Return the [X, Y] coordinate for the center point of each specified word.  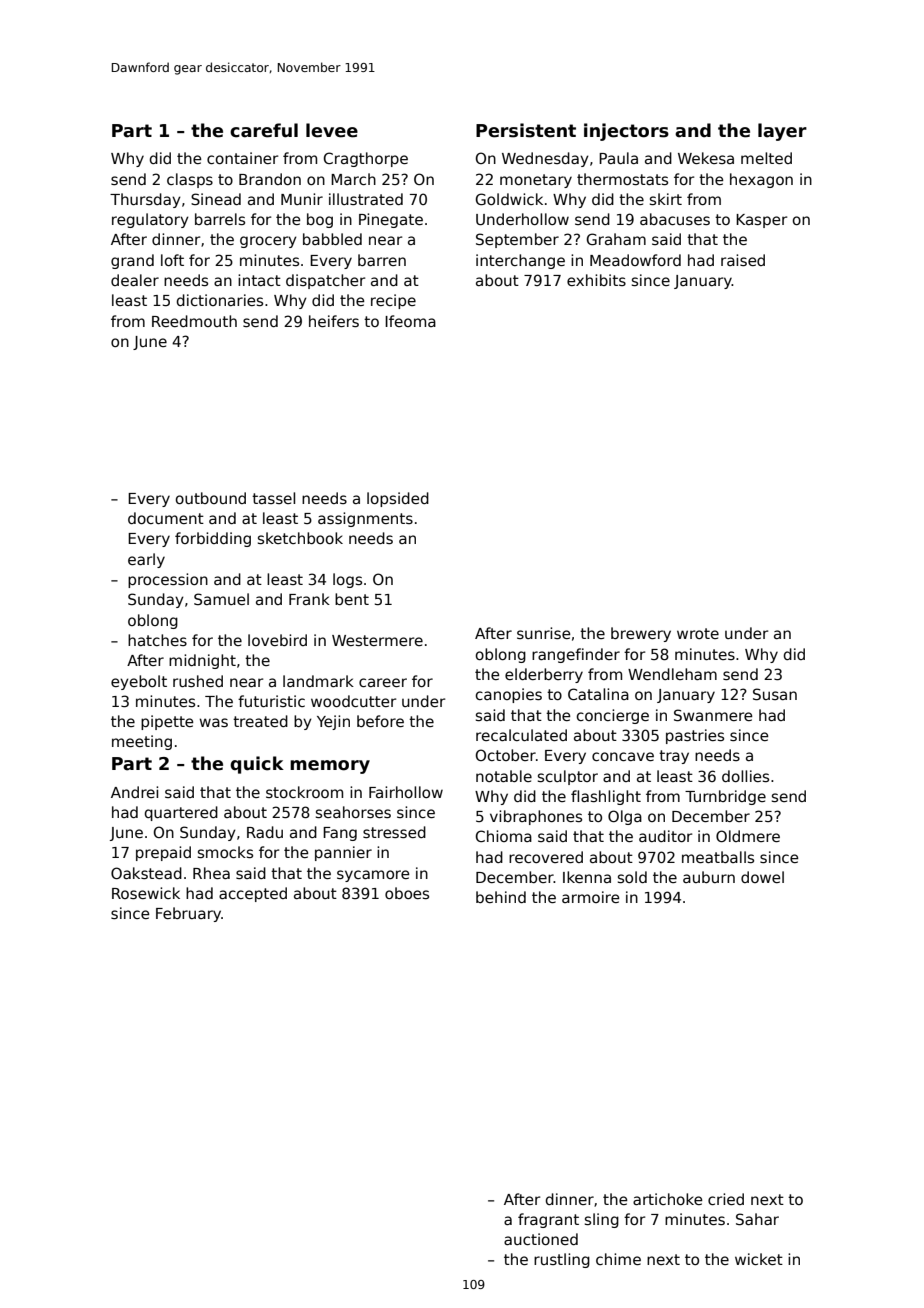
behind [501, 897]
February [188, 914]
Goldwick [509, 199]
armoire [591, 897]
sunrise [544, 633]
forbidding [213, 539]
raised [743, 260]
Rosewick [146, 893]
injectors [626, 132]
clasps [190, 180]
